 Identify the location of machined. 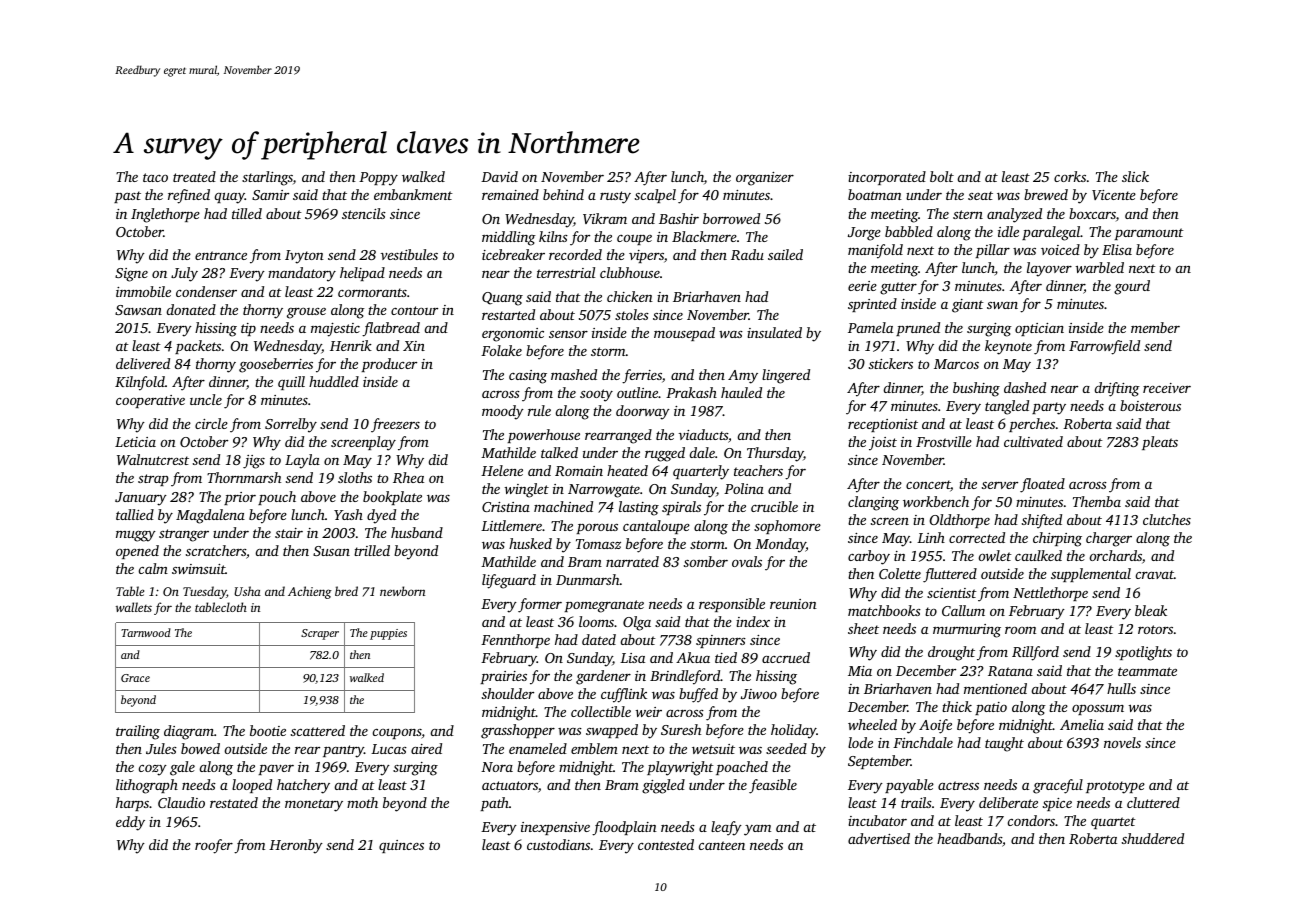
(563, 506).
